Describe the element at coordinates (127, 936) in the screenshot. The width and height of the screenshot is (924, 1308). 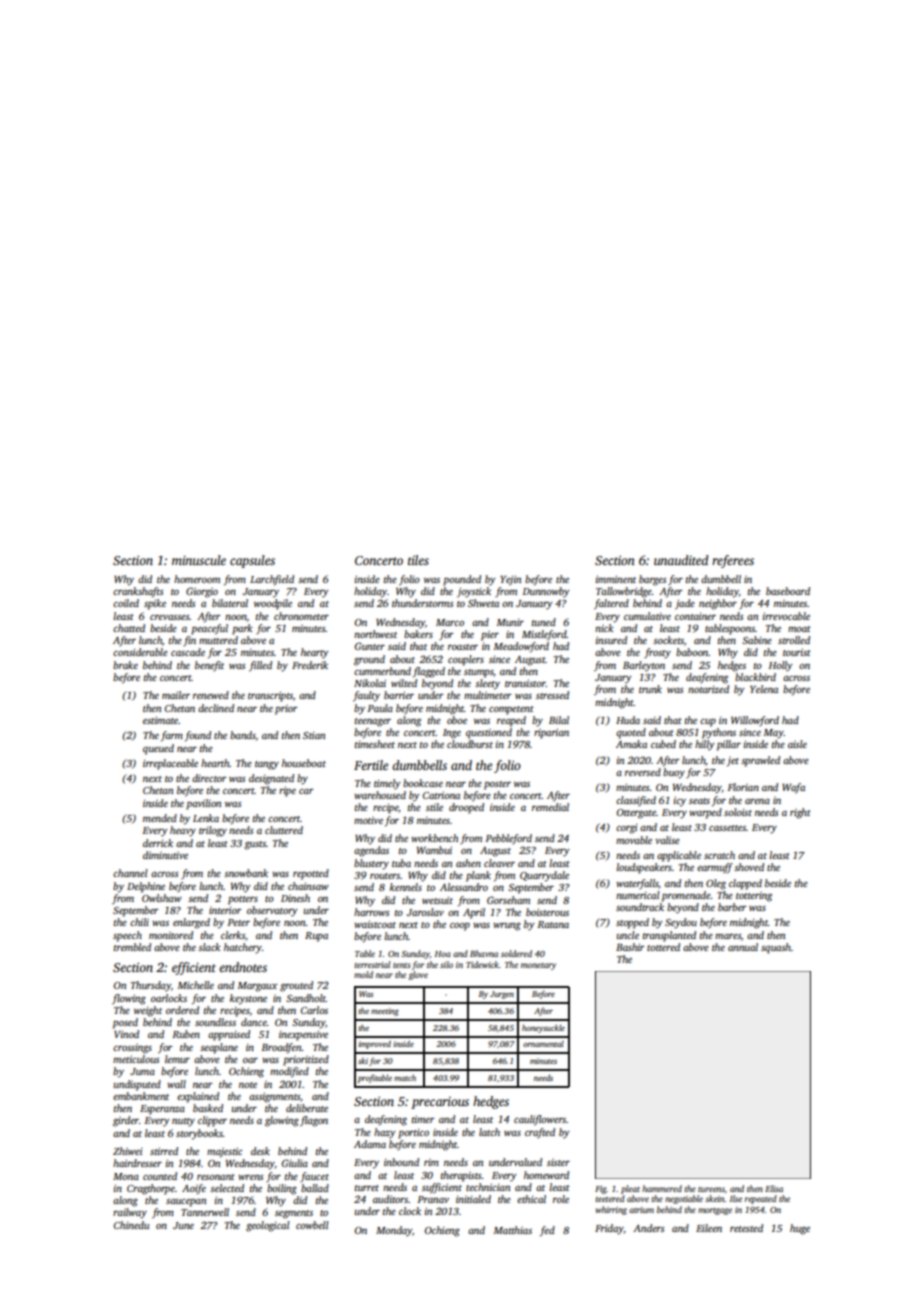
I see `speech` at that location.
